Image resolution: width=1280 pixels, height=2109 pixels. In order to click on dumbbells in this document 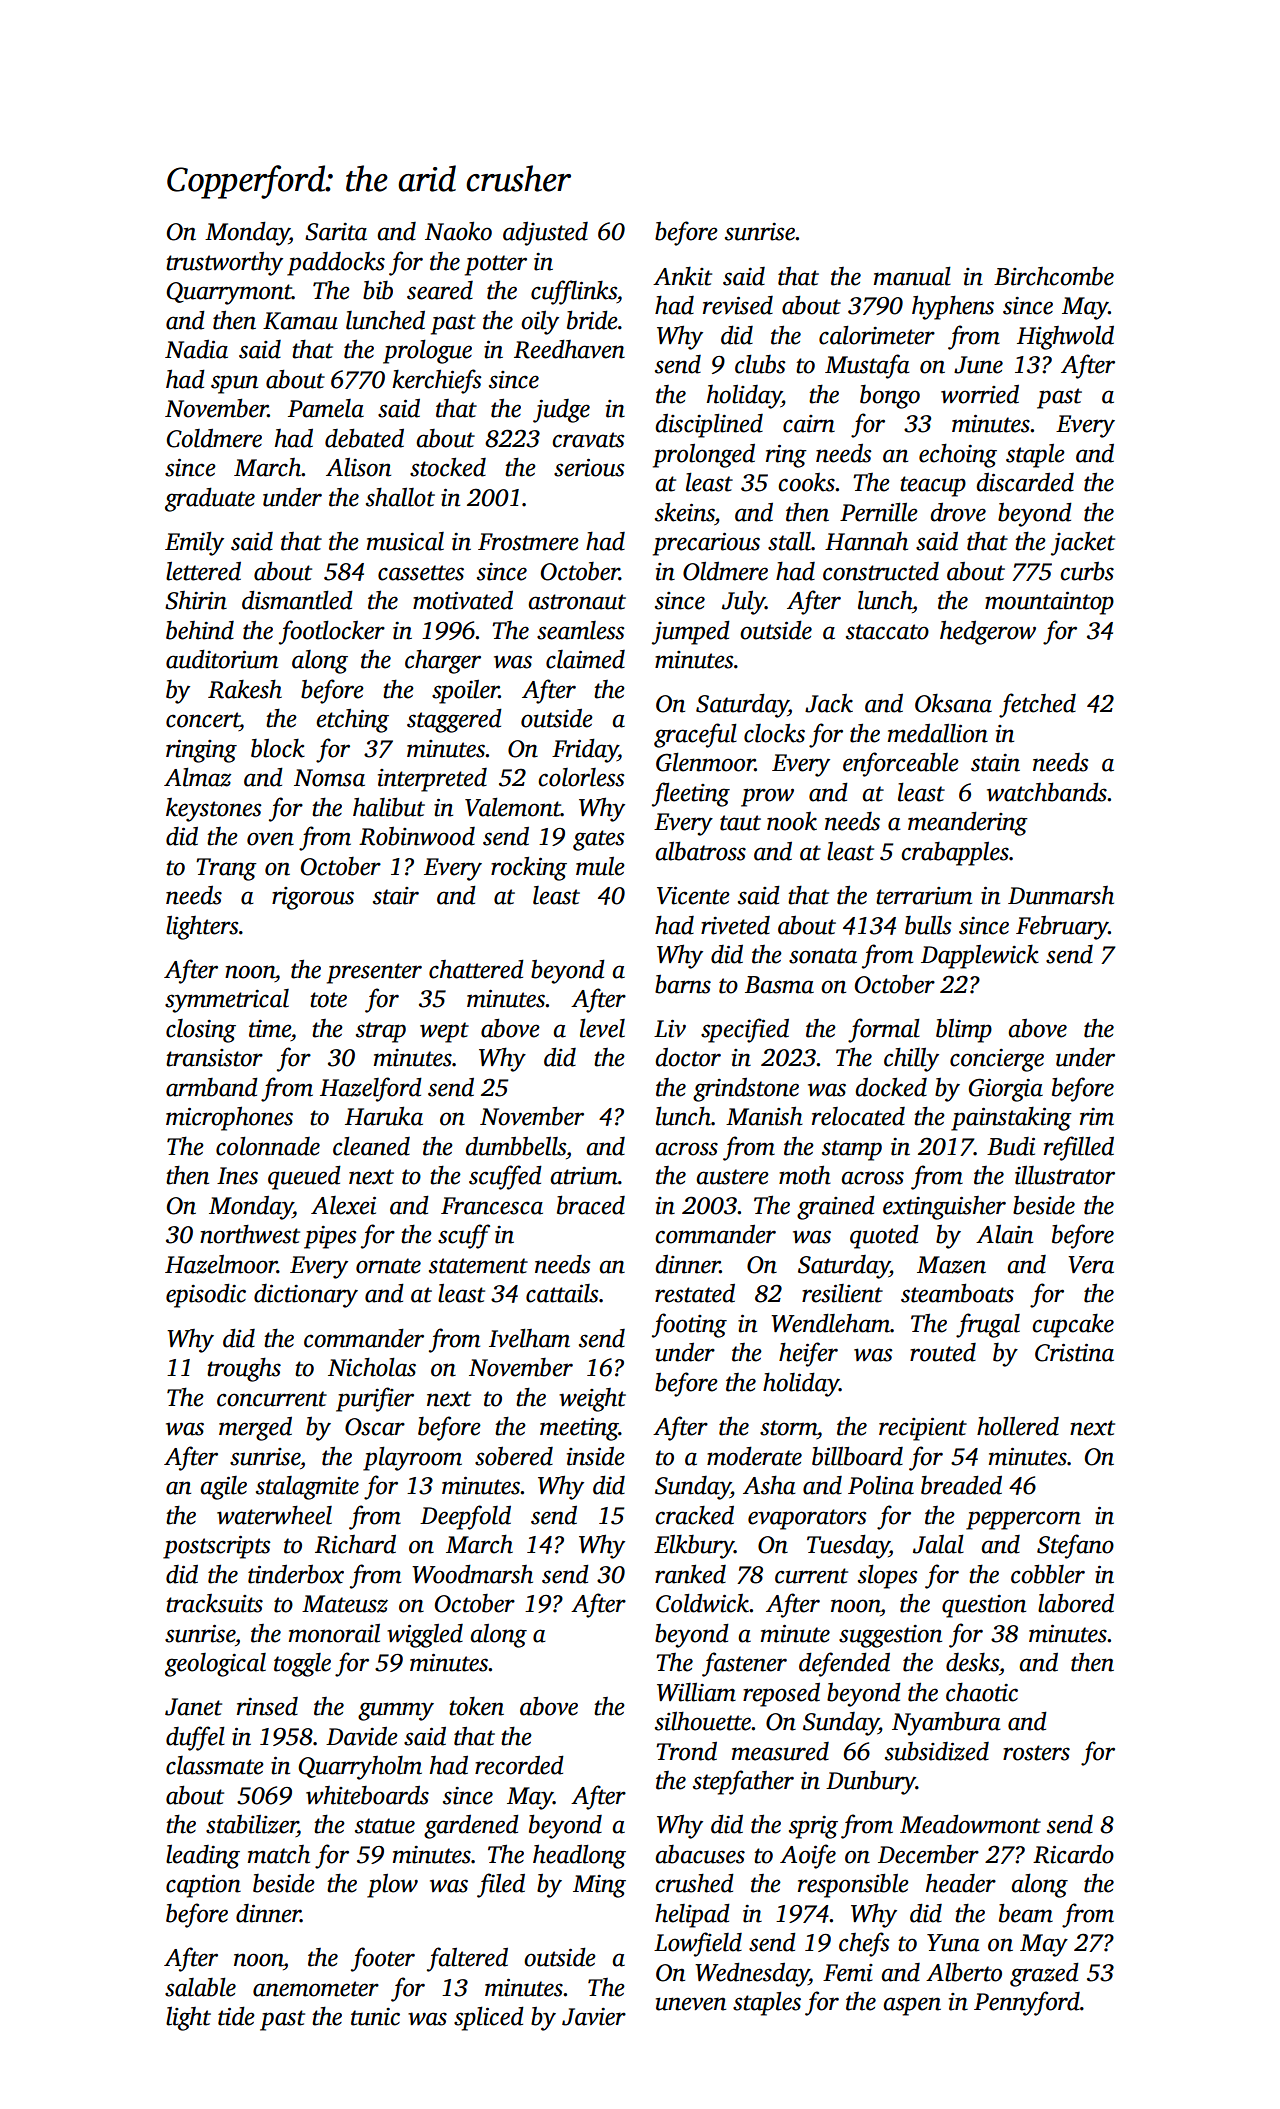, I will do `click(515, 1146)`.
